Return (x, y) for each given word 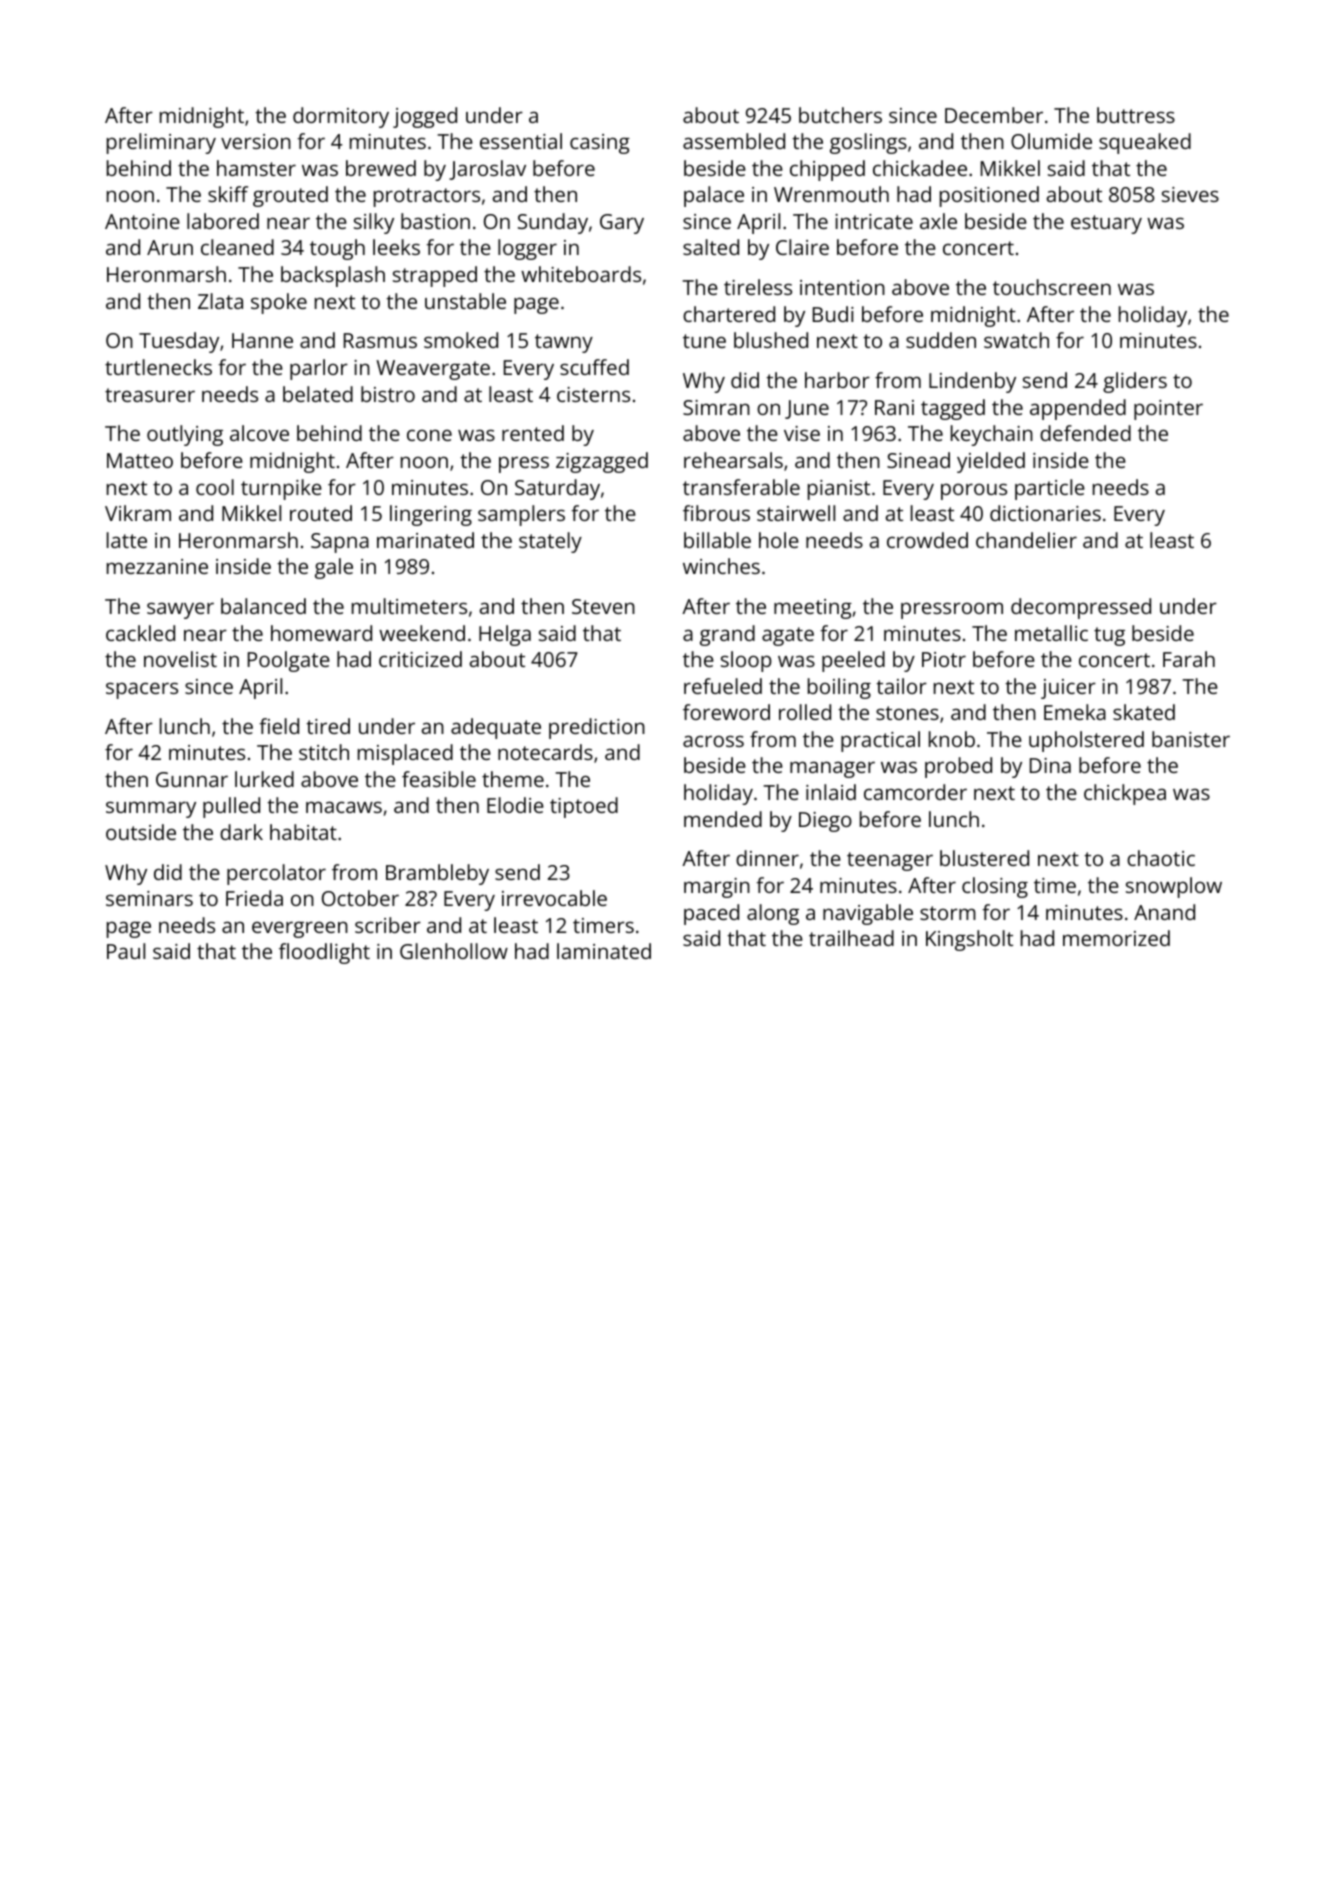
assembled (734, 141)
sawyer (180, 610)
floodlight (324, 953)
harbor (837, 380)
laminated (604, 951)
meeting (813, 609)
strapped (435, 276)
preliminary (161, 143)
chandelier (1026, 540)
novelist (180, 659)
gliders (1135, 382)
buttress (1136, 115)
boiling (839, 688)
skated (1144, 712)
